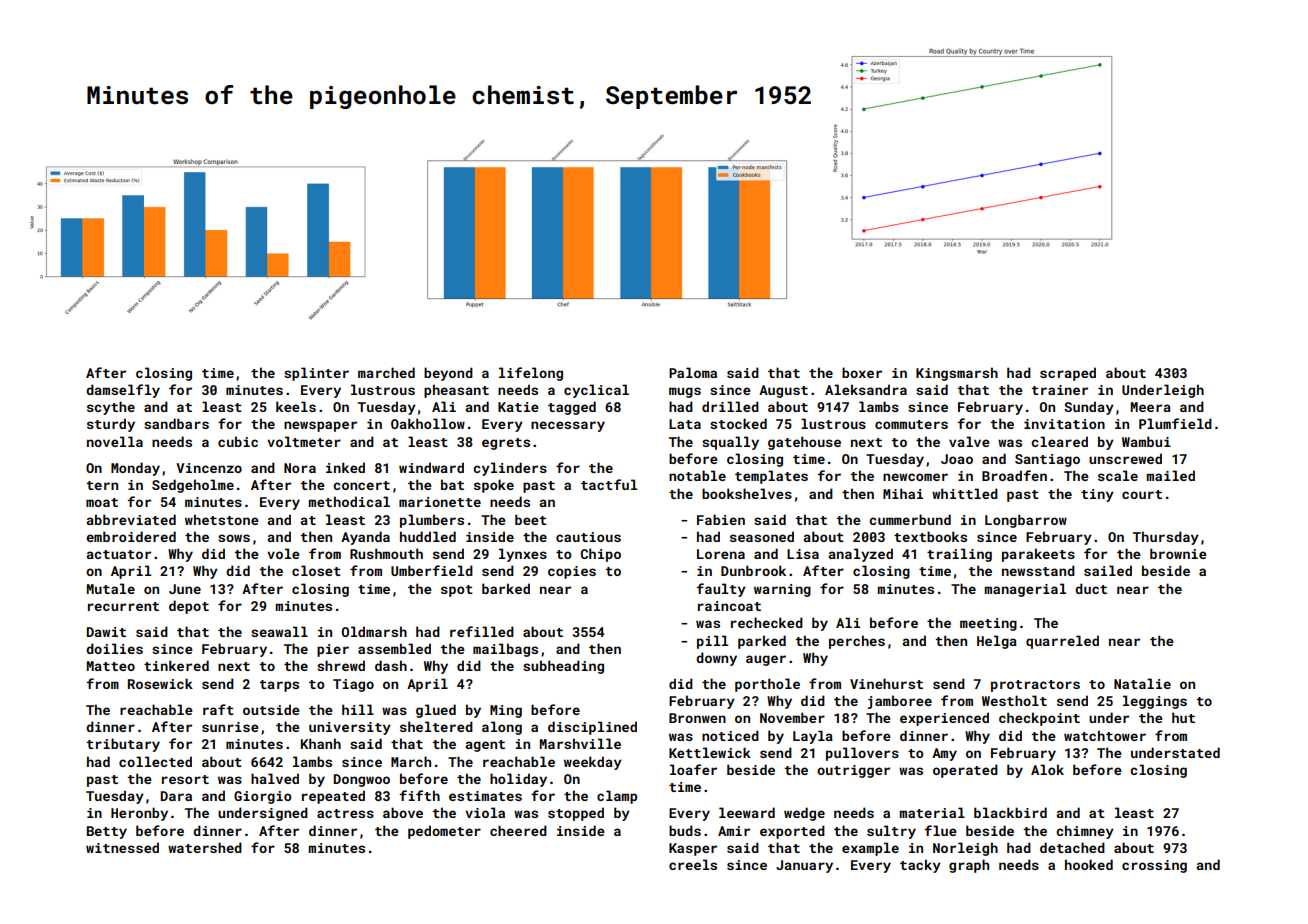 The height and width of the screenshot is (924, 1308). What do you see at coordinates (697, 475) in the screenshot?
I see `notable` at bounding box center [697, 475].
